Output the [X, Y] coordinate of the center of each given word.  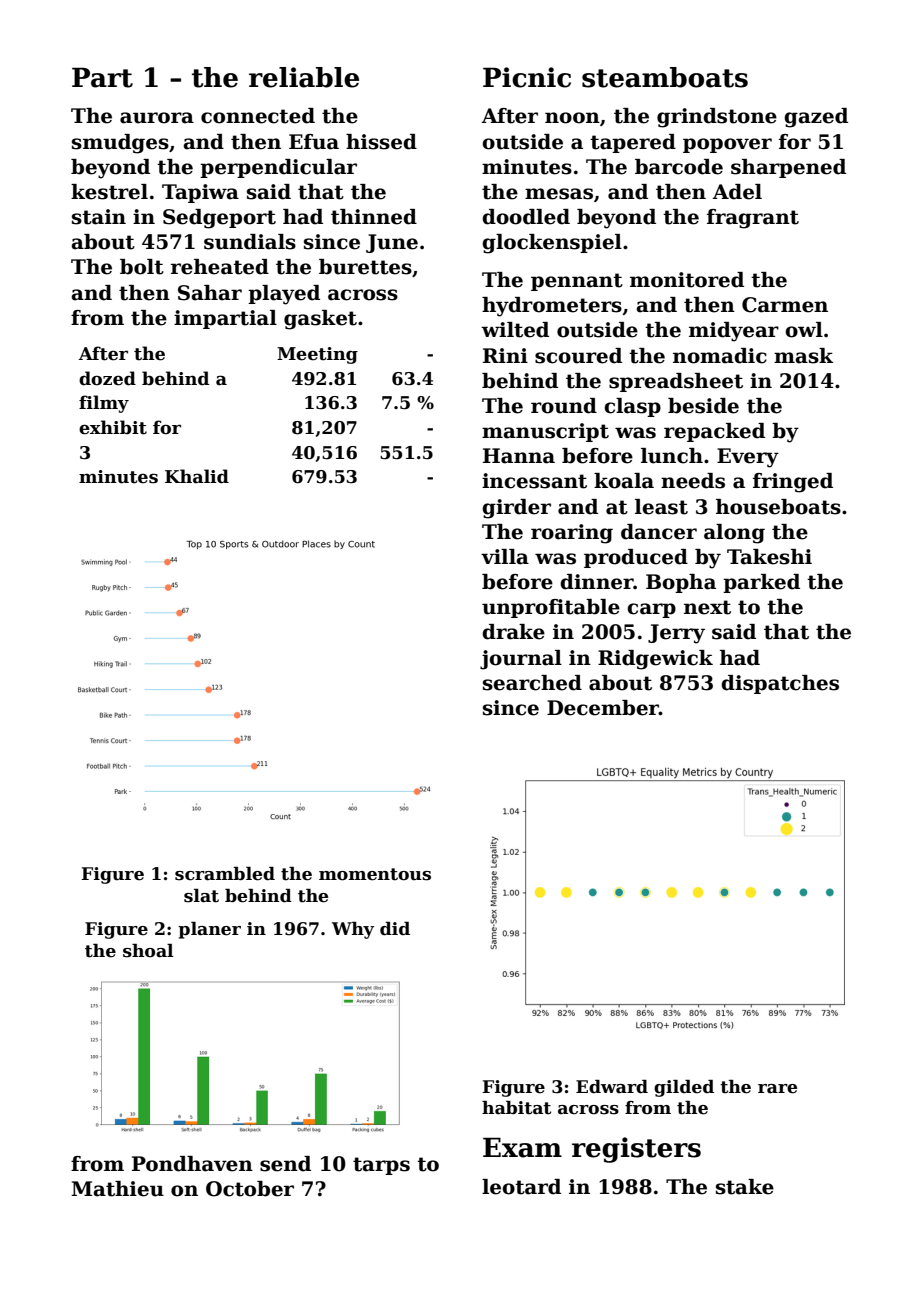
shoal [148, 951]
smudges [120, 144]
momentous [375, 874]
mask [803, 356]
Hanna [519, 456]
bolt [142, 267]
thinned [374, 217]
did [395, 929]
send [285, 1164]
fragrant [753, 219]
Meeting [317, 355]
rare [777, 1089]
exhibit [113, 427]
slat [201, 896]
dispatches [780, 684]
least [661, 507]
